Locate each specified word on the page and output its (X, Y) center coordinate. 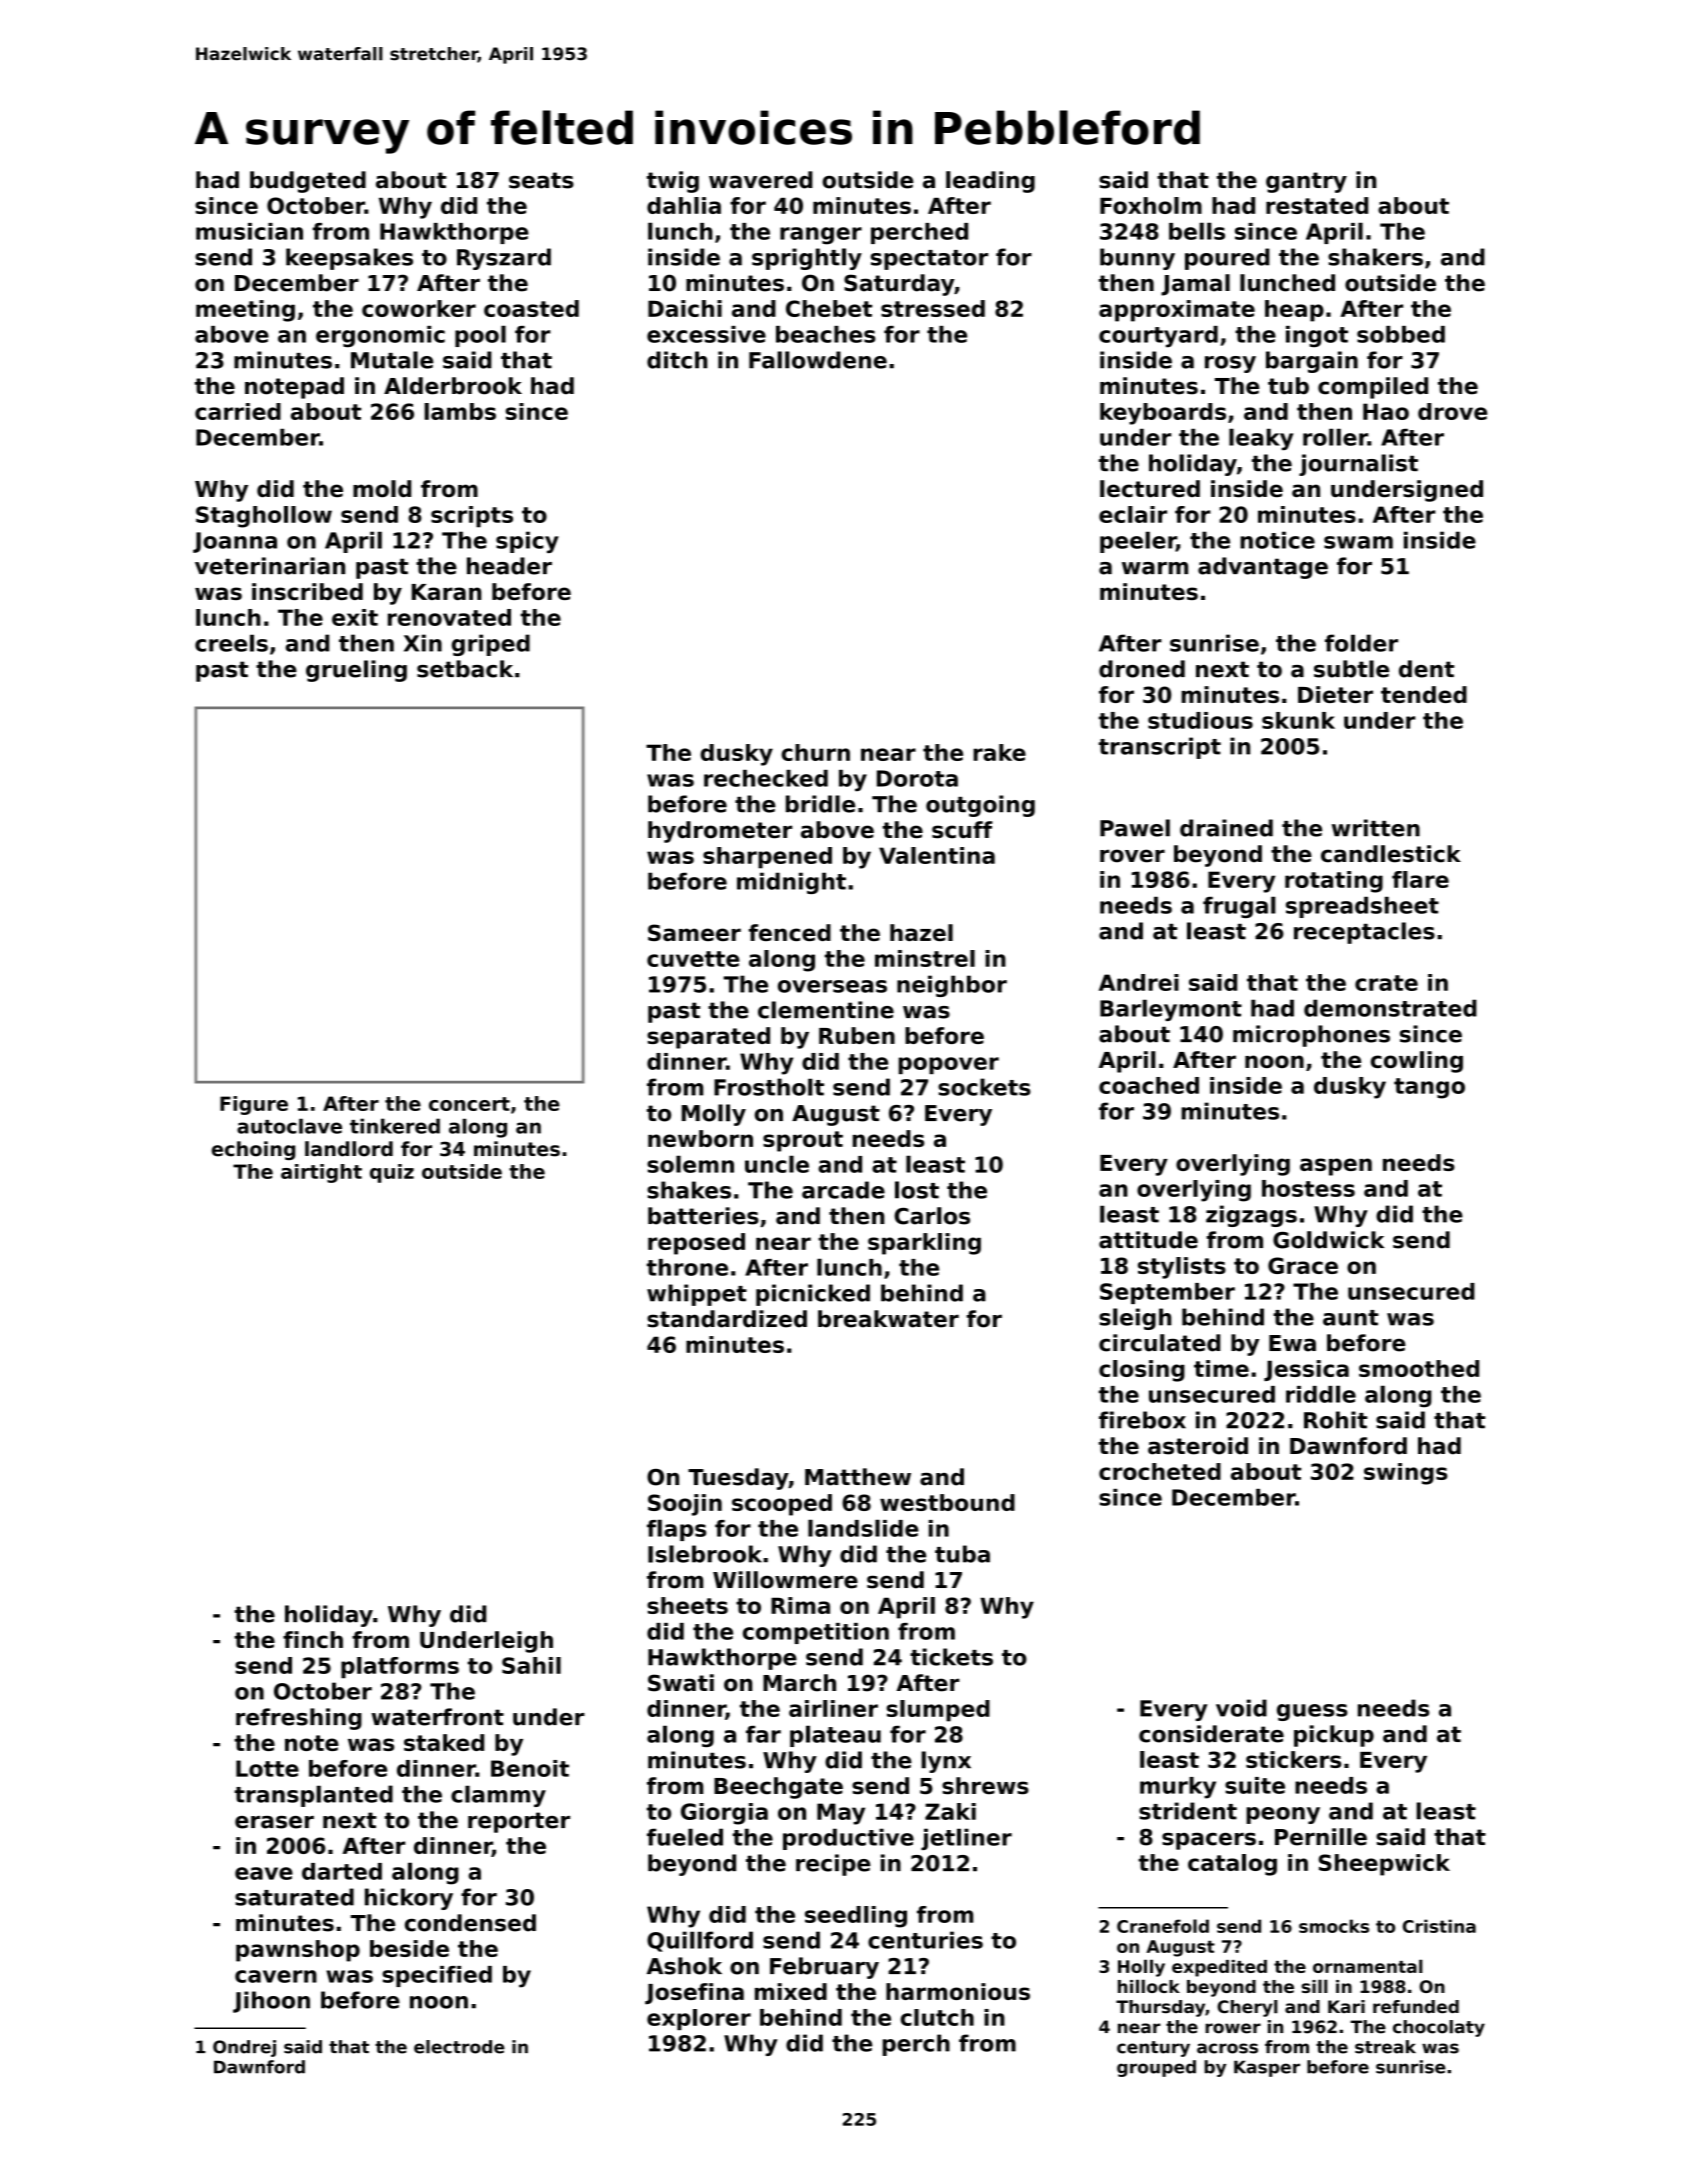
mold (382, 489)
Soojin (685, 1505)
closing (1142, 1371)
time (1221, 1368)
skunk (1298, 720)
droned (1142, 669)
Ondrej (244, 2048)
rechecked (766, 778)
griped (491, 645)
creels (231, 643)
